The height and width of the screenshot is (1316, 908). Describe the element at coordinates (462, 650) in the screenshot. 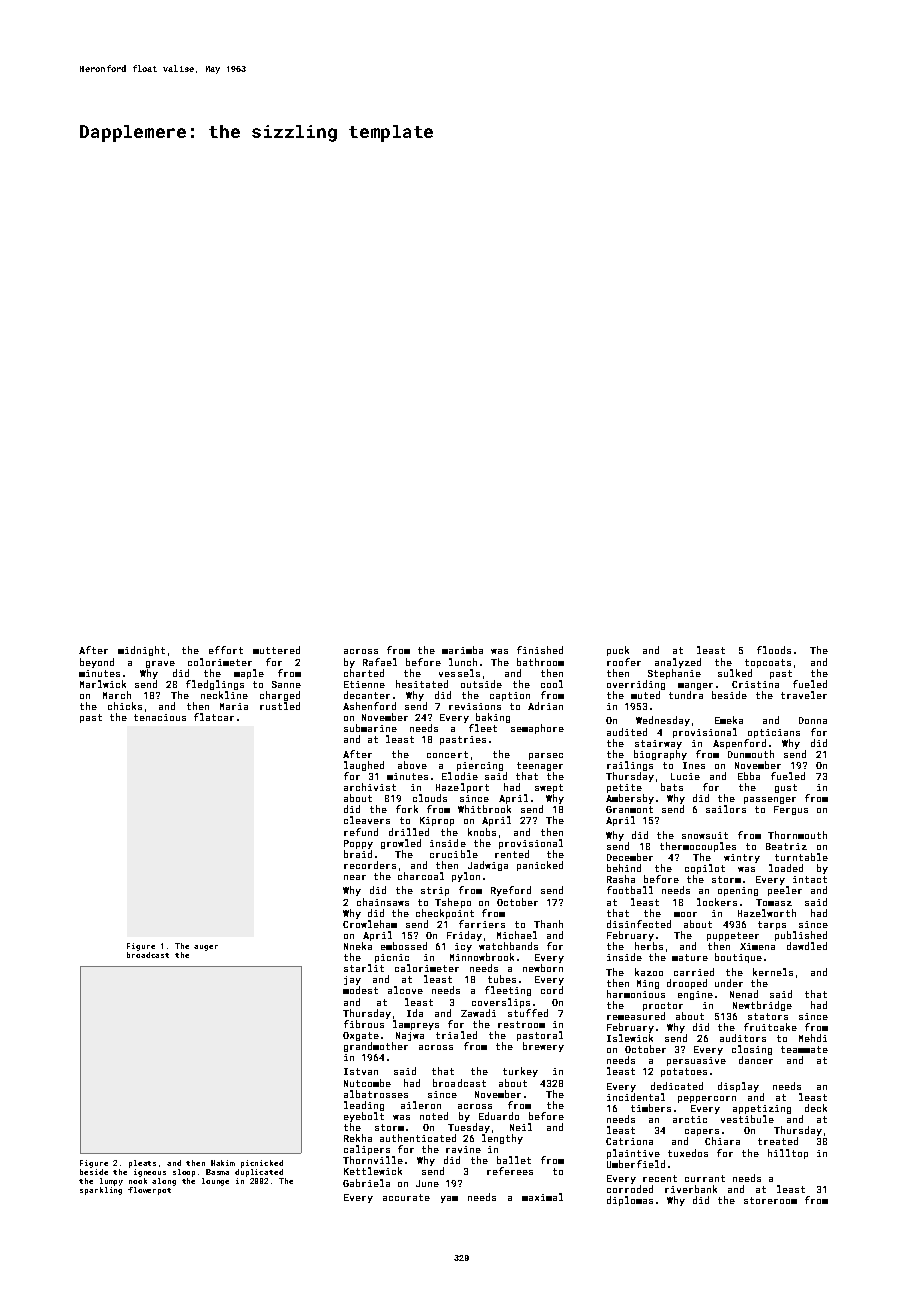

I see `marimba` at that location.
